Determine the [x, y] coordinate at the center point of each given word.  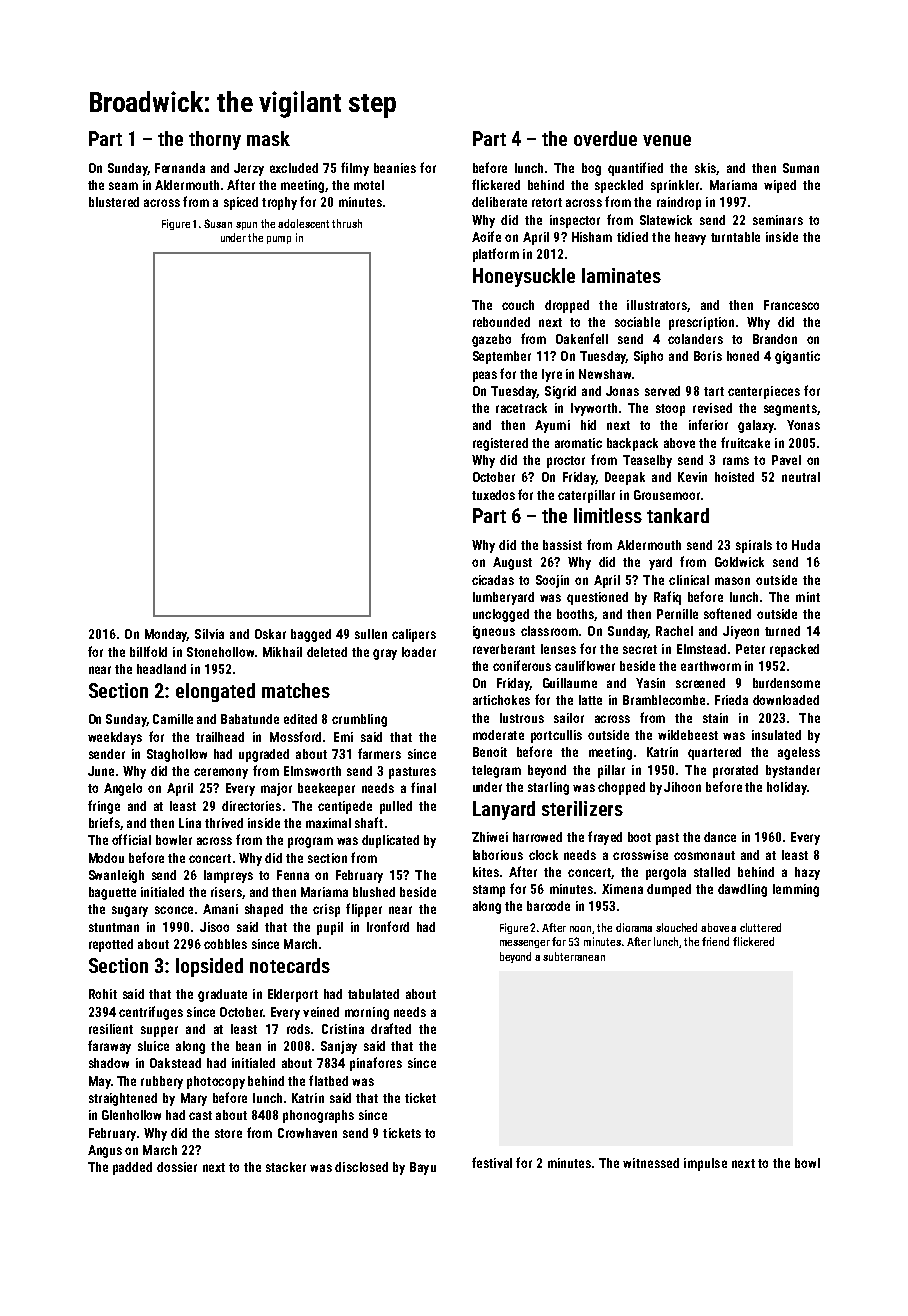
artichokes [501, 700]
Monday [166, 635]
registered [500, 444]
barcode [548, 906]
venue [667, 140]
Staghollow [177, 755]
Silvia [209, 634]
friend [715, 941]
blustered [114, 202]
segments [790, 410]
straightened [123, 1099]
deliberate [499, 202]
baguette [112, 893]
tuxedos [493, 495]
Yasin [650, 683]
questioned [597, 598]
